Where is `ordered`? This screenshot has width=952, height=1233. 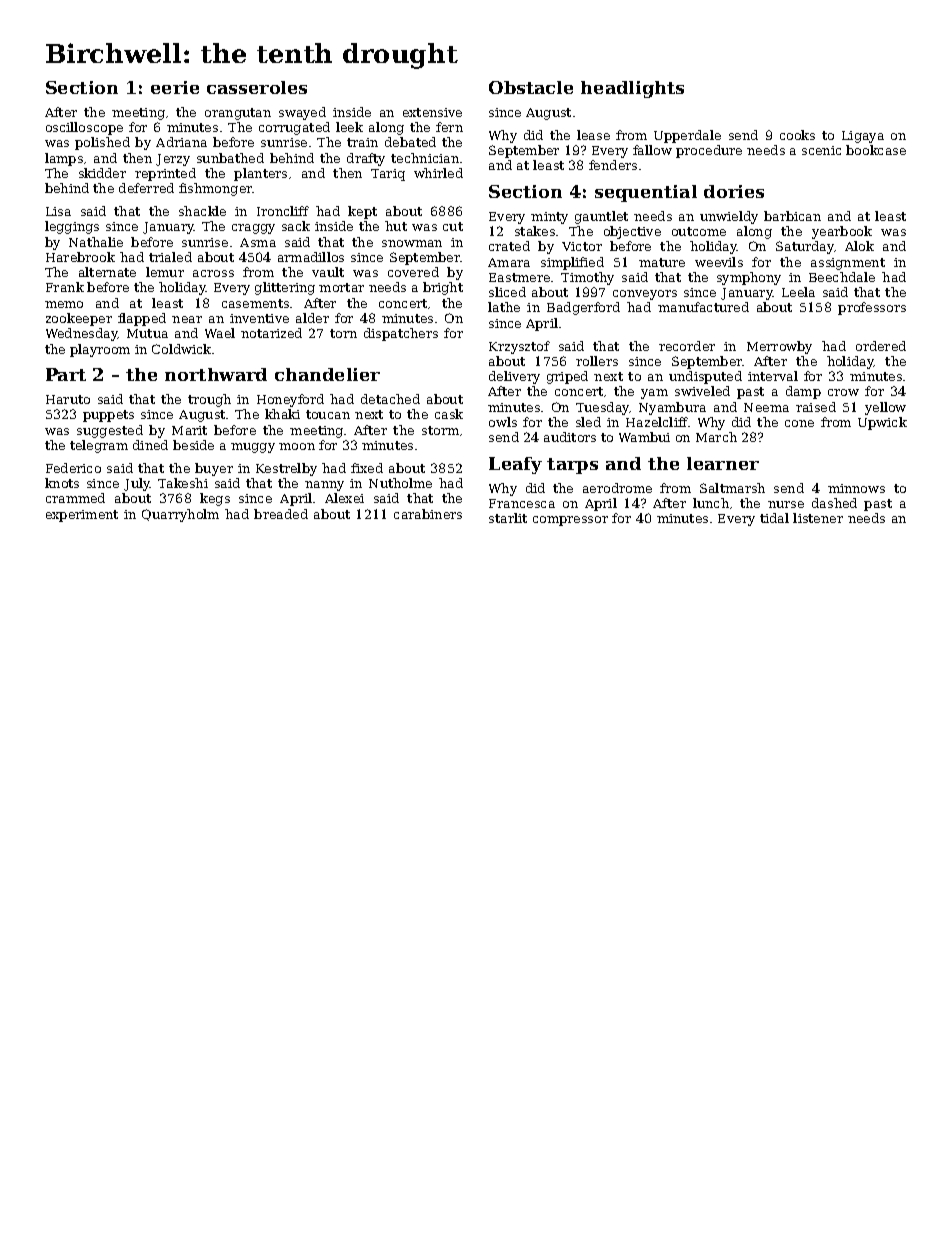
ordered is located at coordinates (881, 346).
